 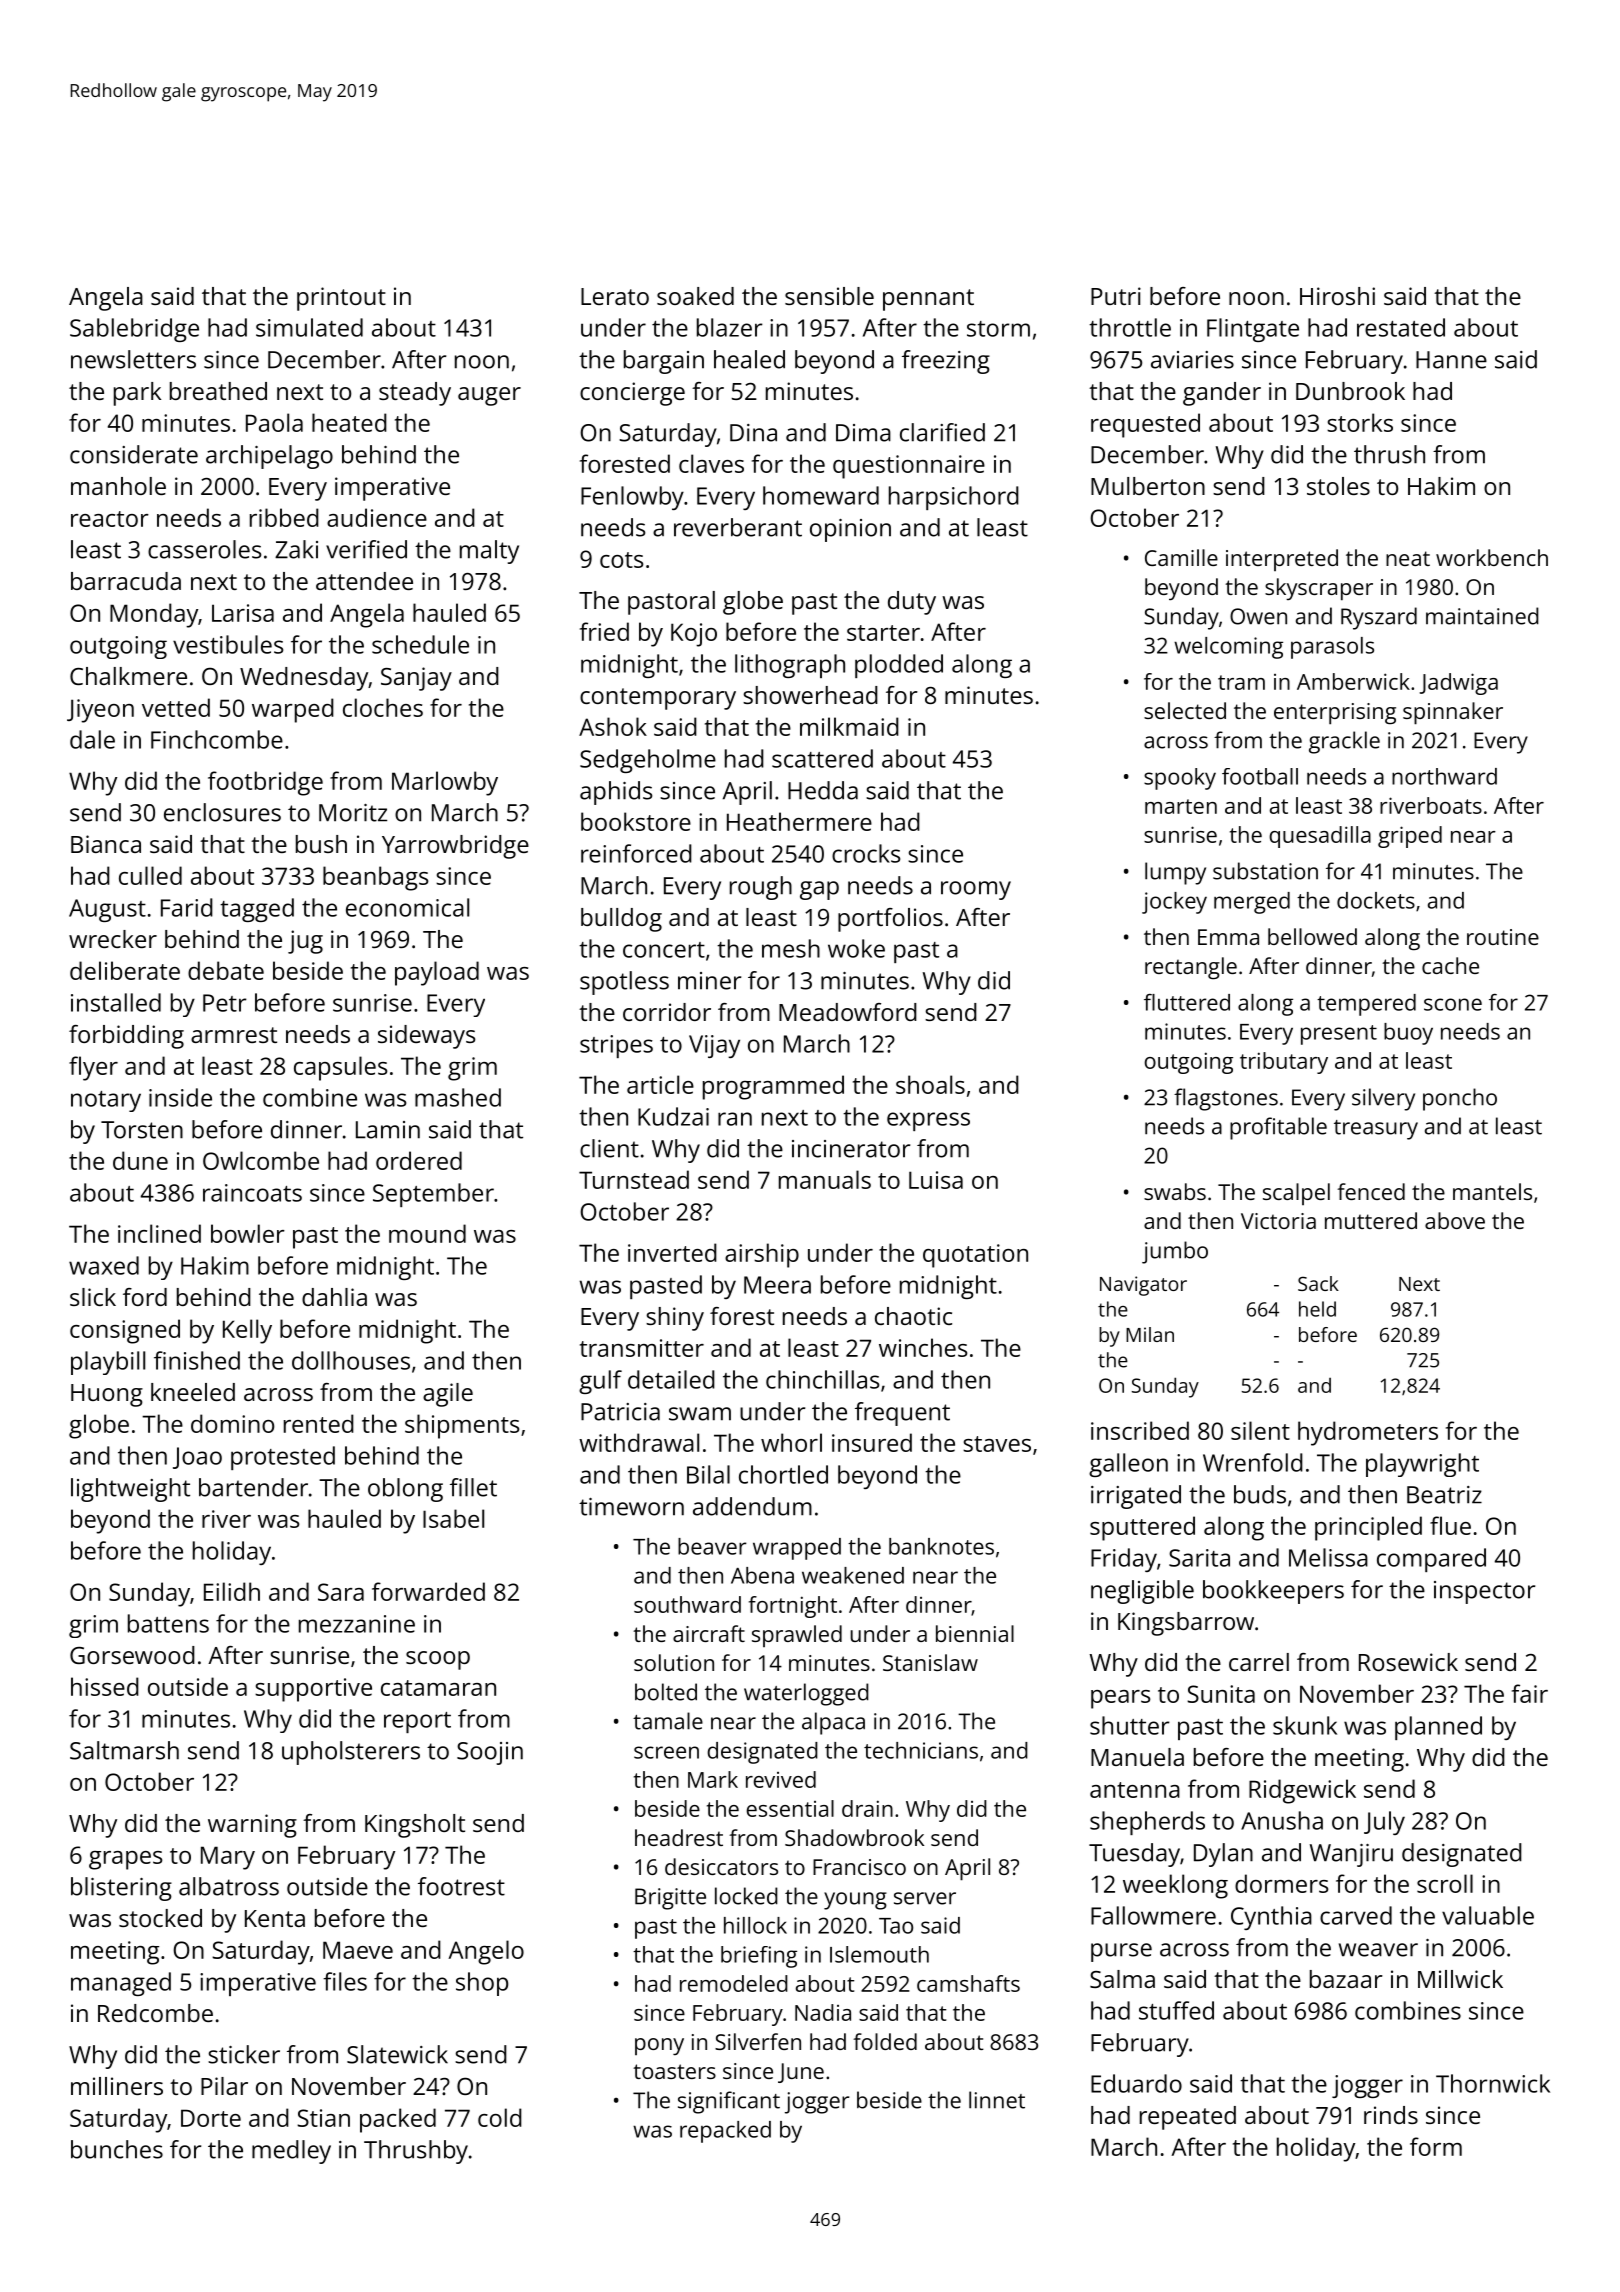 I want to click on maintained, so click(x=1482, y=616).
